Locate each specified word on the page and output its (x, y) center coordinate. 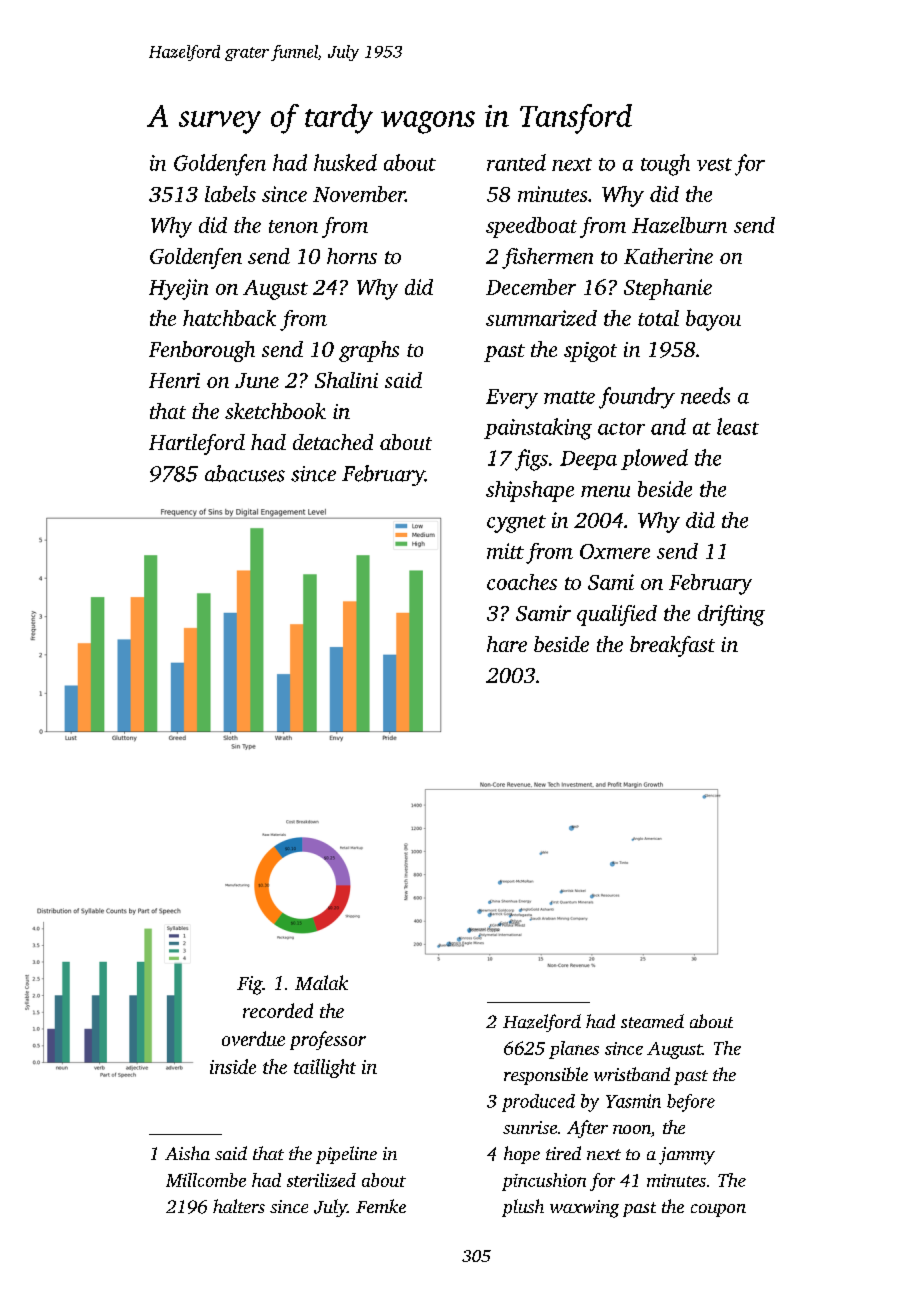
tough (665, 165)
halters (239, 1206)
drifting (731, 615)
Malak (321, 982)
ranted (516, 162)
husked (345, 162)
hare (507, 644)
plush (523, 1208)
